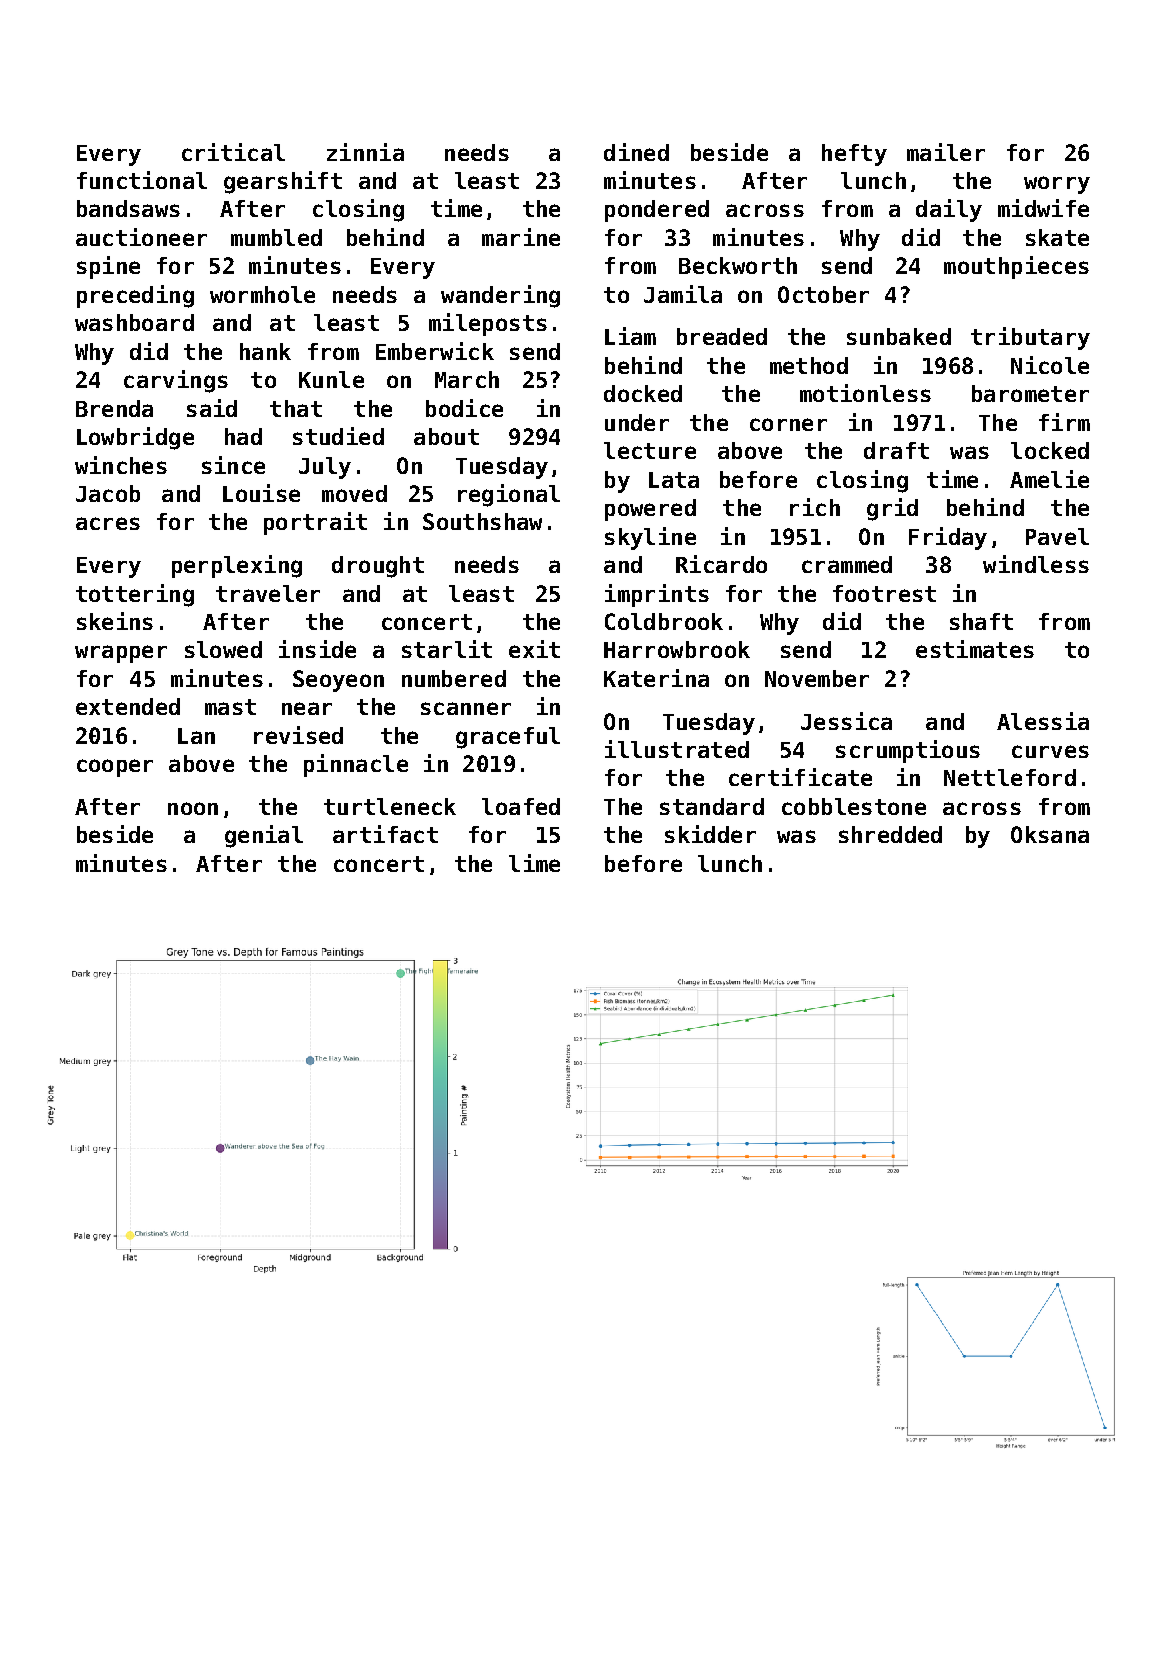 This page has height=1654, width=1165. What do you see at coordinates (128, 208) in the page?
I see `bandsaws` at bounding box center [128, 208].
